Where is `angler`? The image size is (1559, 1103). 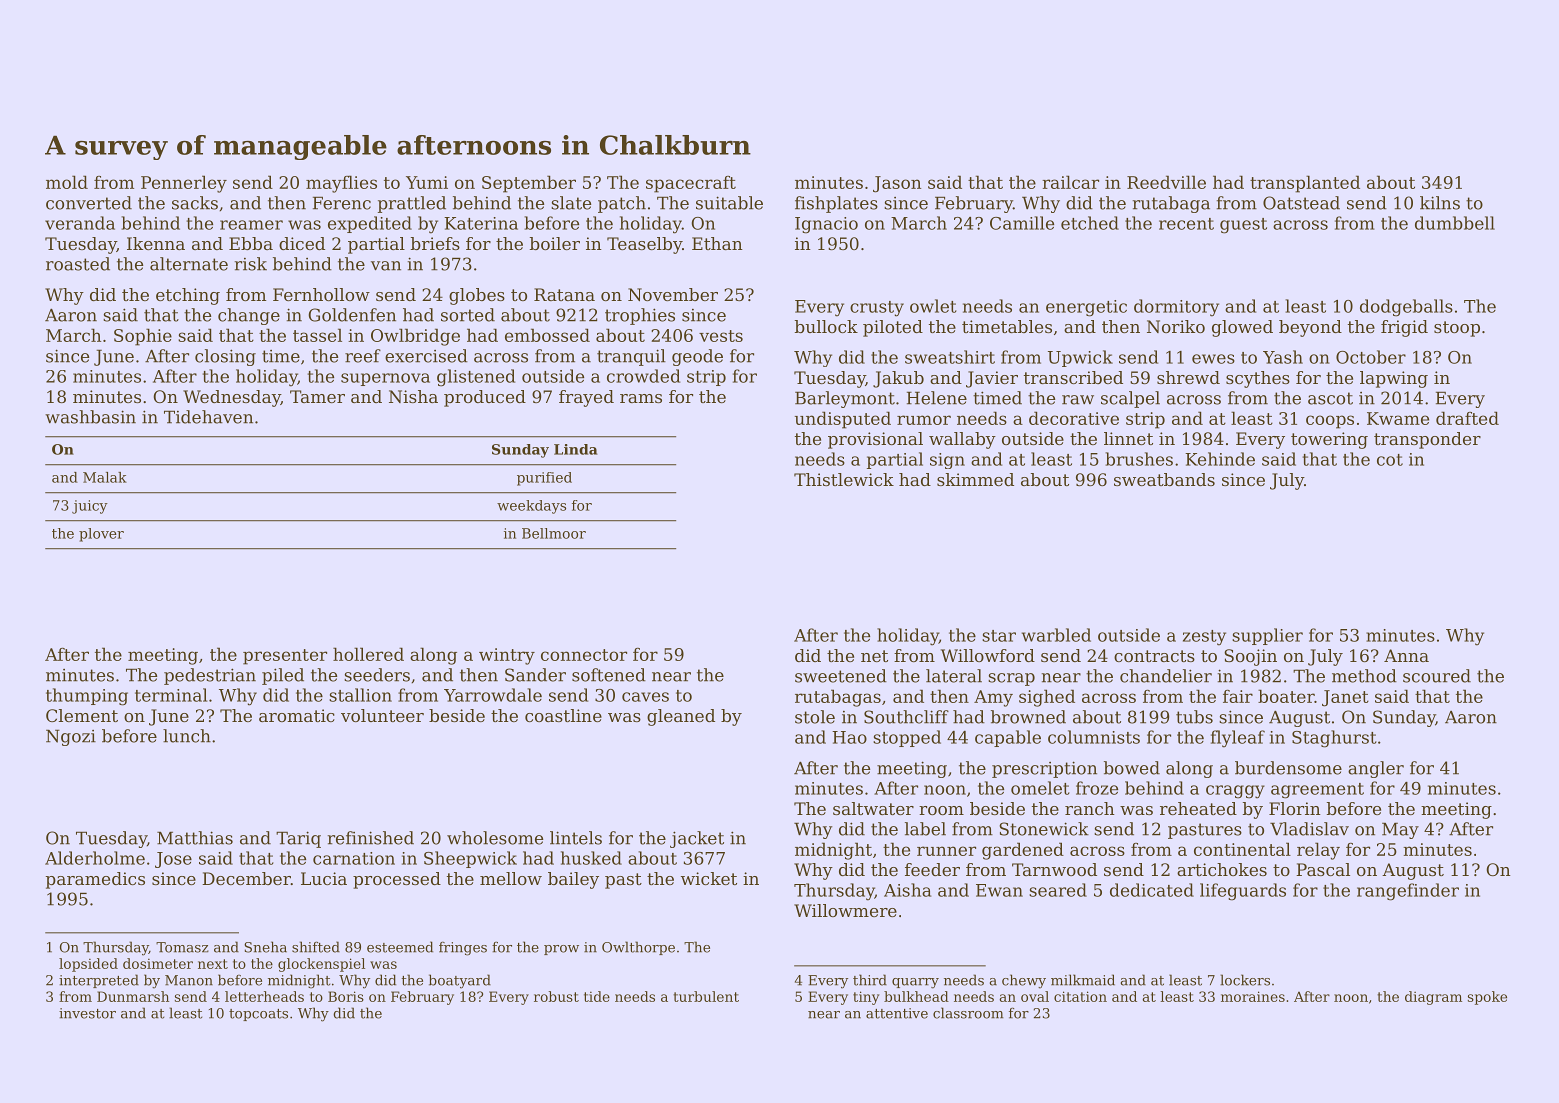
angler is located at coordinates (1376, 769).
